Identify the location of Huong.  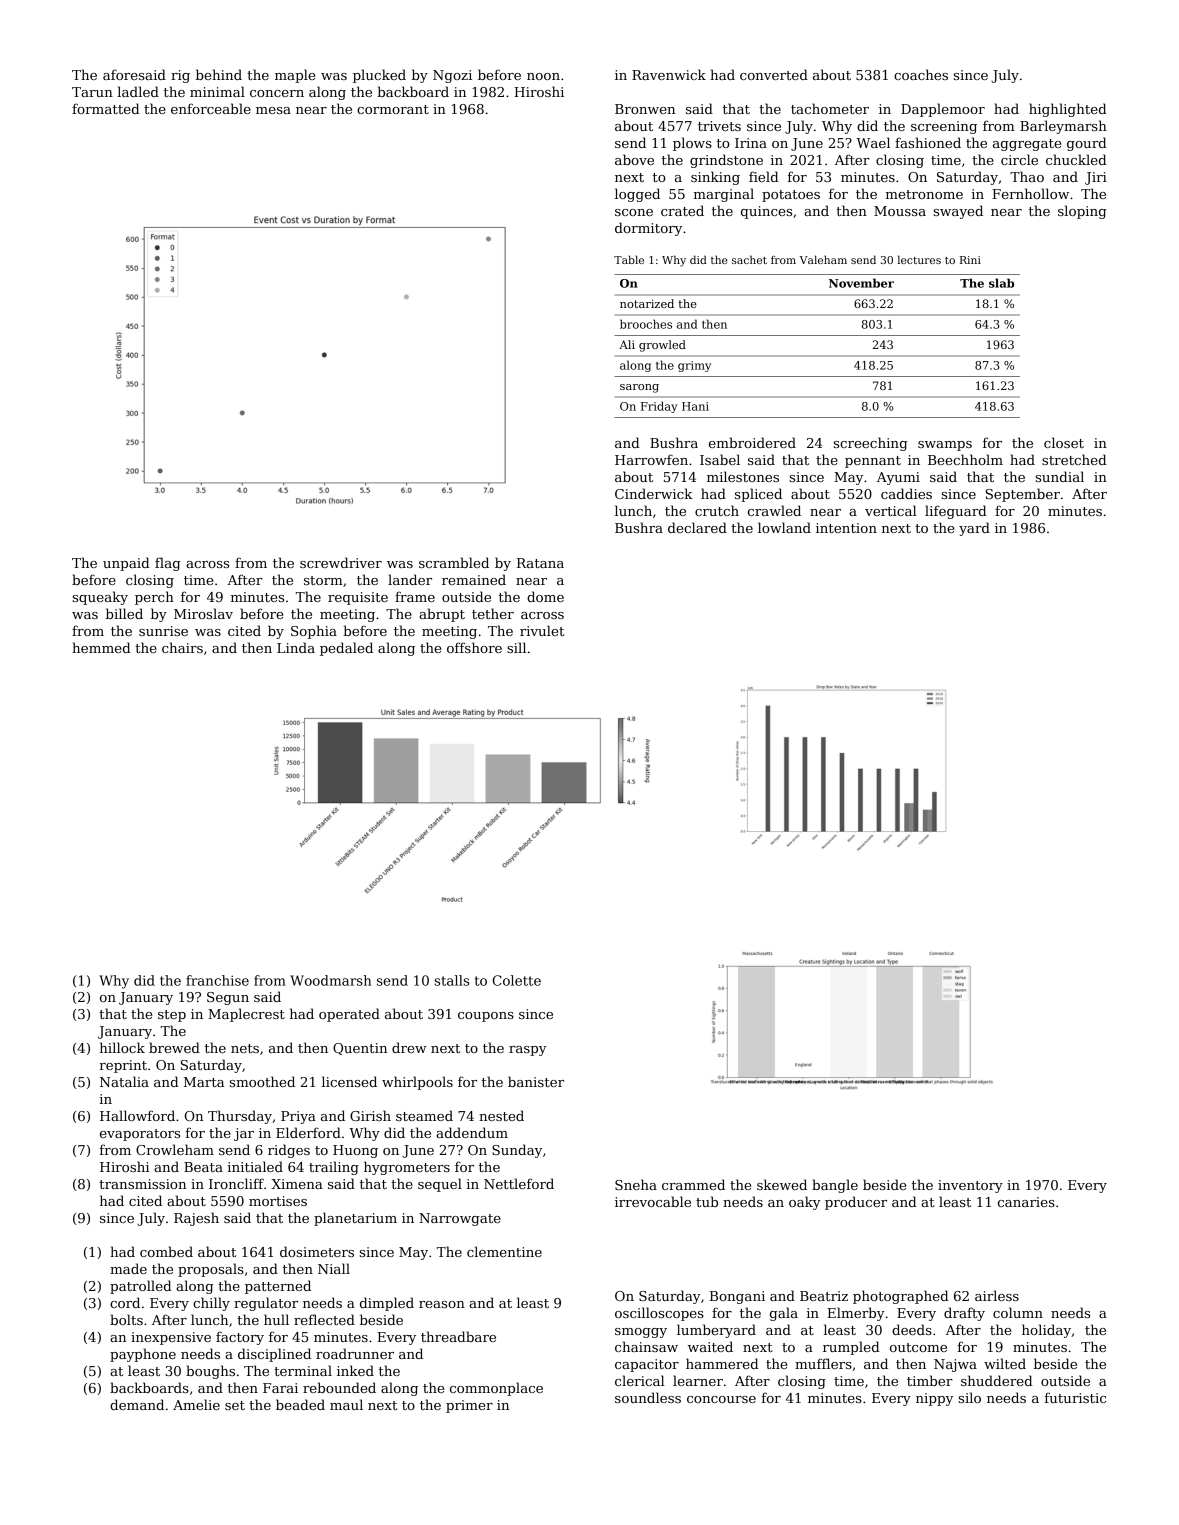
(355, 1151).
